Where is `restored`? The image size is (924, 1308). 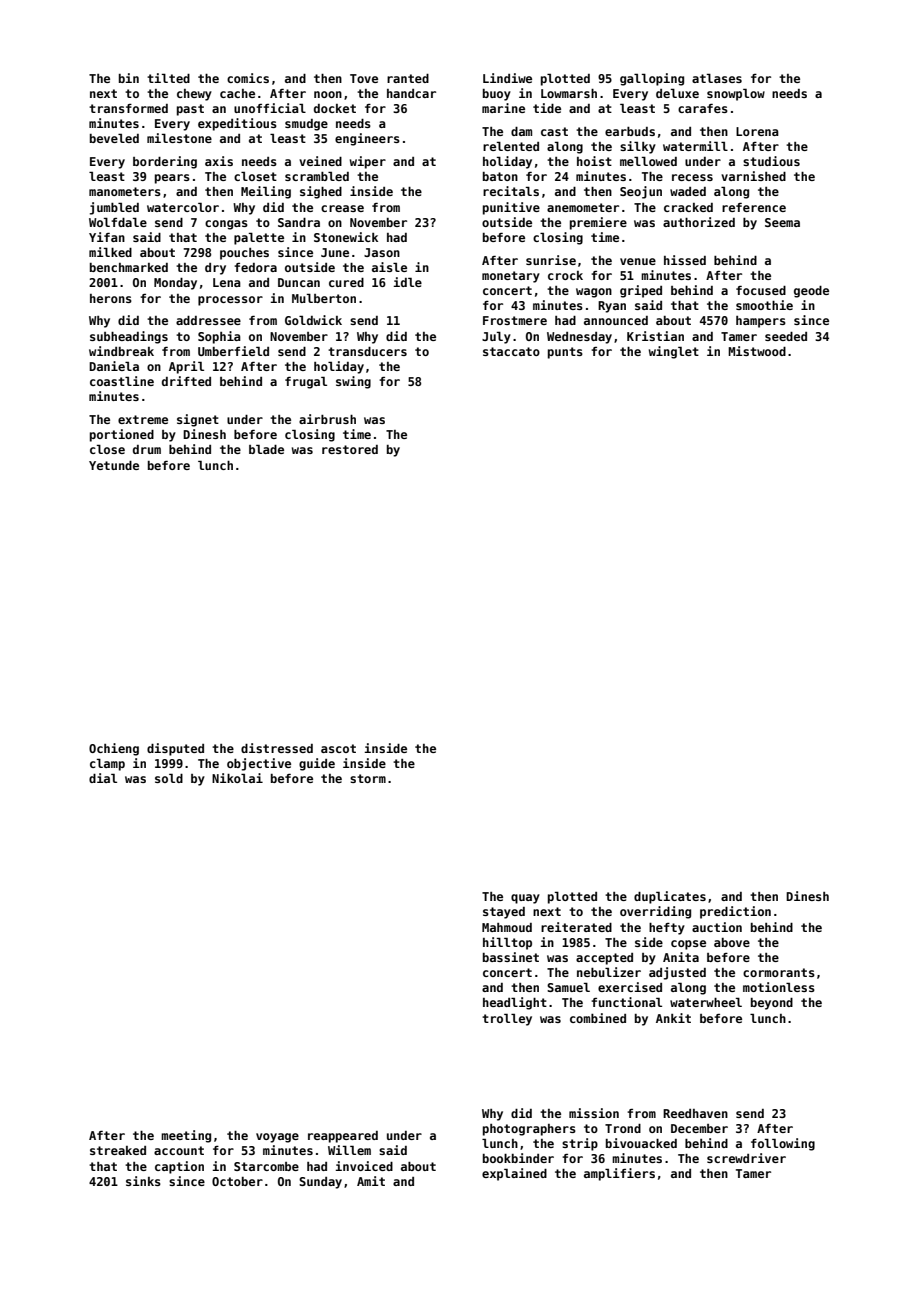 restored is located at coordinates (350, 449).
